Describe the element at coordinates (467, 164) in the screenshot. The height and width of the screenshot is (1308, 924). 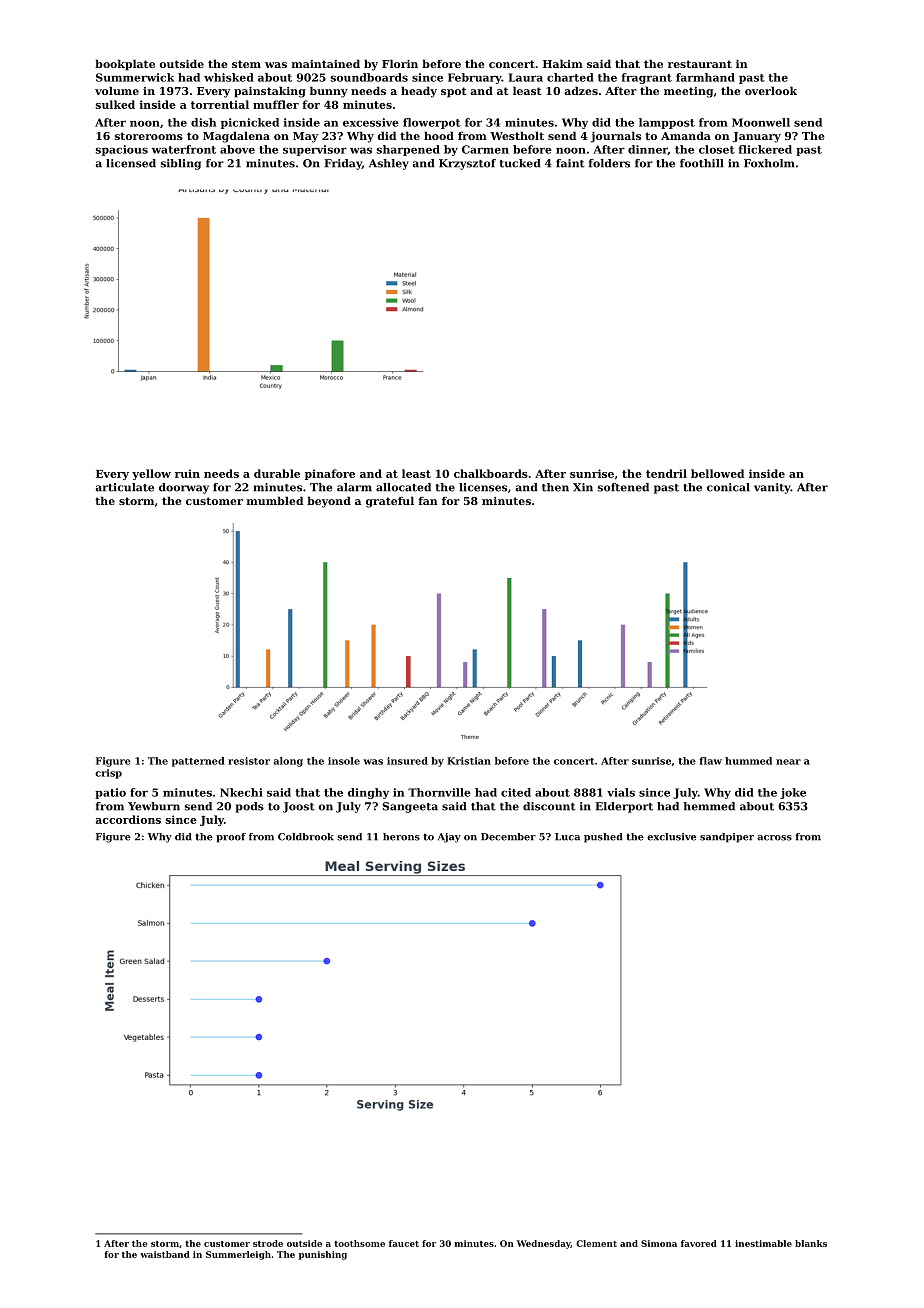
I see `Krzysztof` at that location.
